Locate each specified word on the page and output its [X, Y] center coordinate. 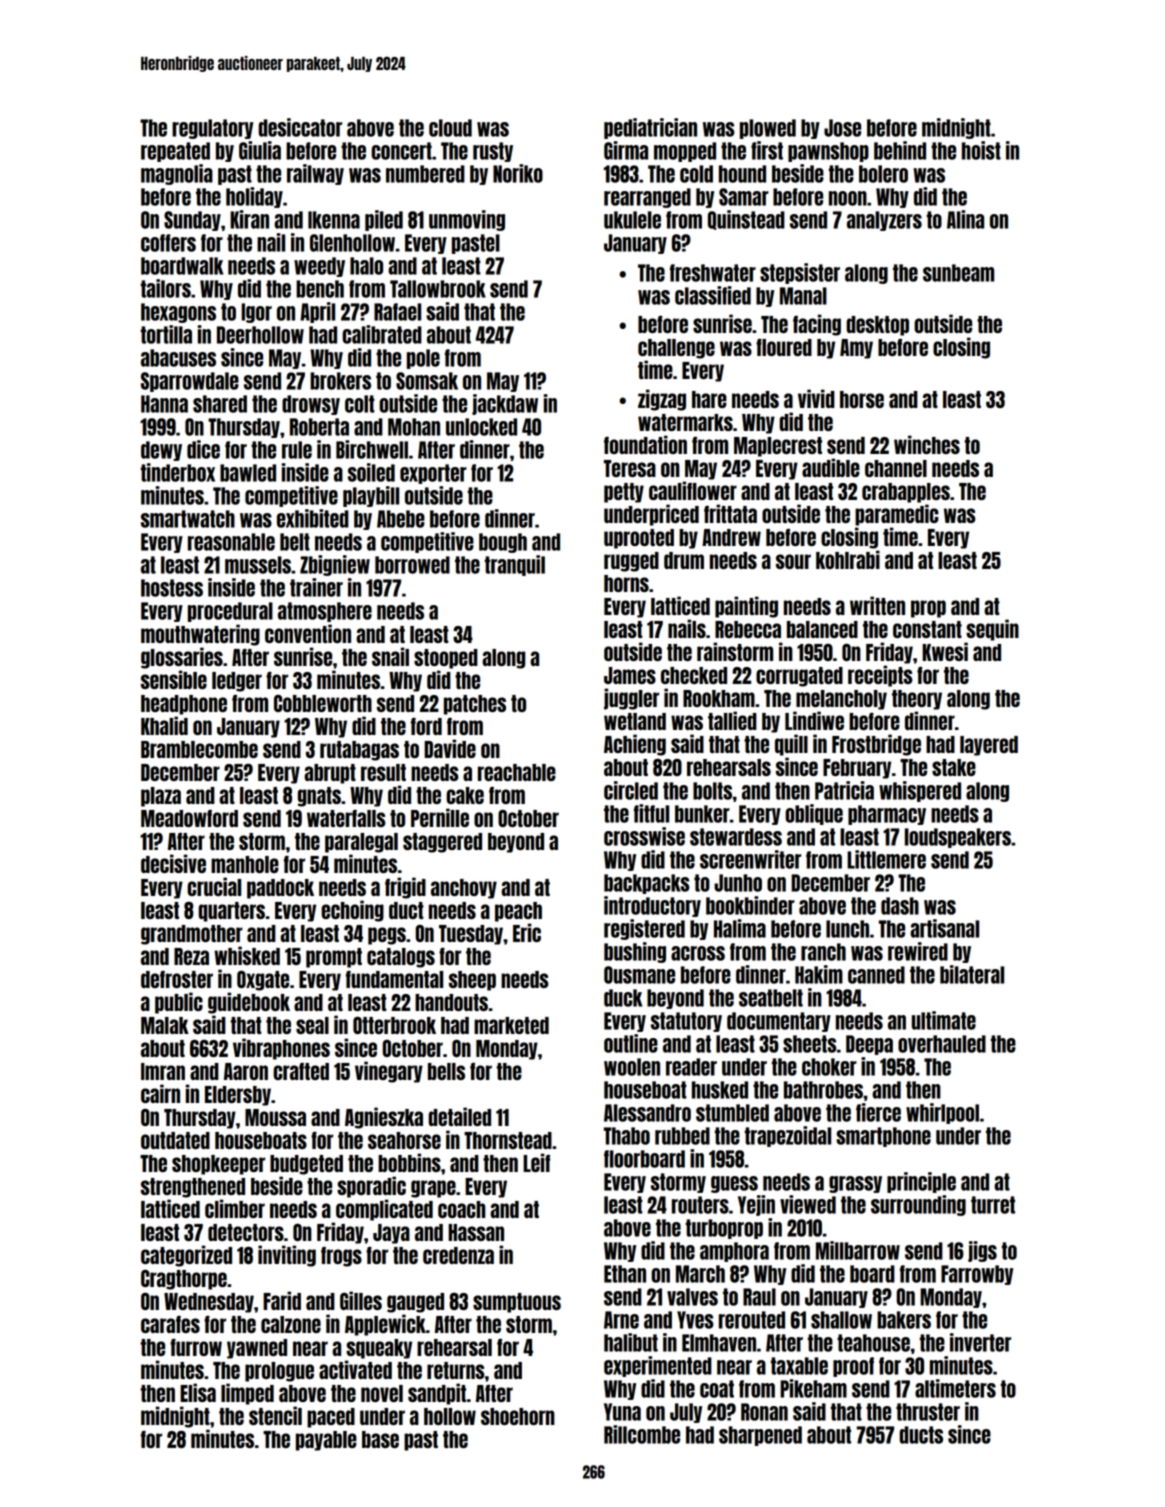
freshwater [713, 273]
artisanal [944, 928]
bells [446, 1071]
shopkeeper [218, 1165]
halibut [631, 1342]
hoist [981, 150]
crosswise [644, 836]
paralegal [361, 843]
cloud [450, 128]
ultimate [944, 1020]
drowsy [311, 405]
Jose [842, 128]
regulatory [212, 129]
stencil [275, 1415]
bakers [904, 1320]
